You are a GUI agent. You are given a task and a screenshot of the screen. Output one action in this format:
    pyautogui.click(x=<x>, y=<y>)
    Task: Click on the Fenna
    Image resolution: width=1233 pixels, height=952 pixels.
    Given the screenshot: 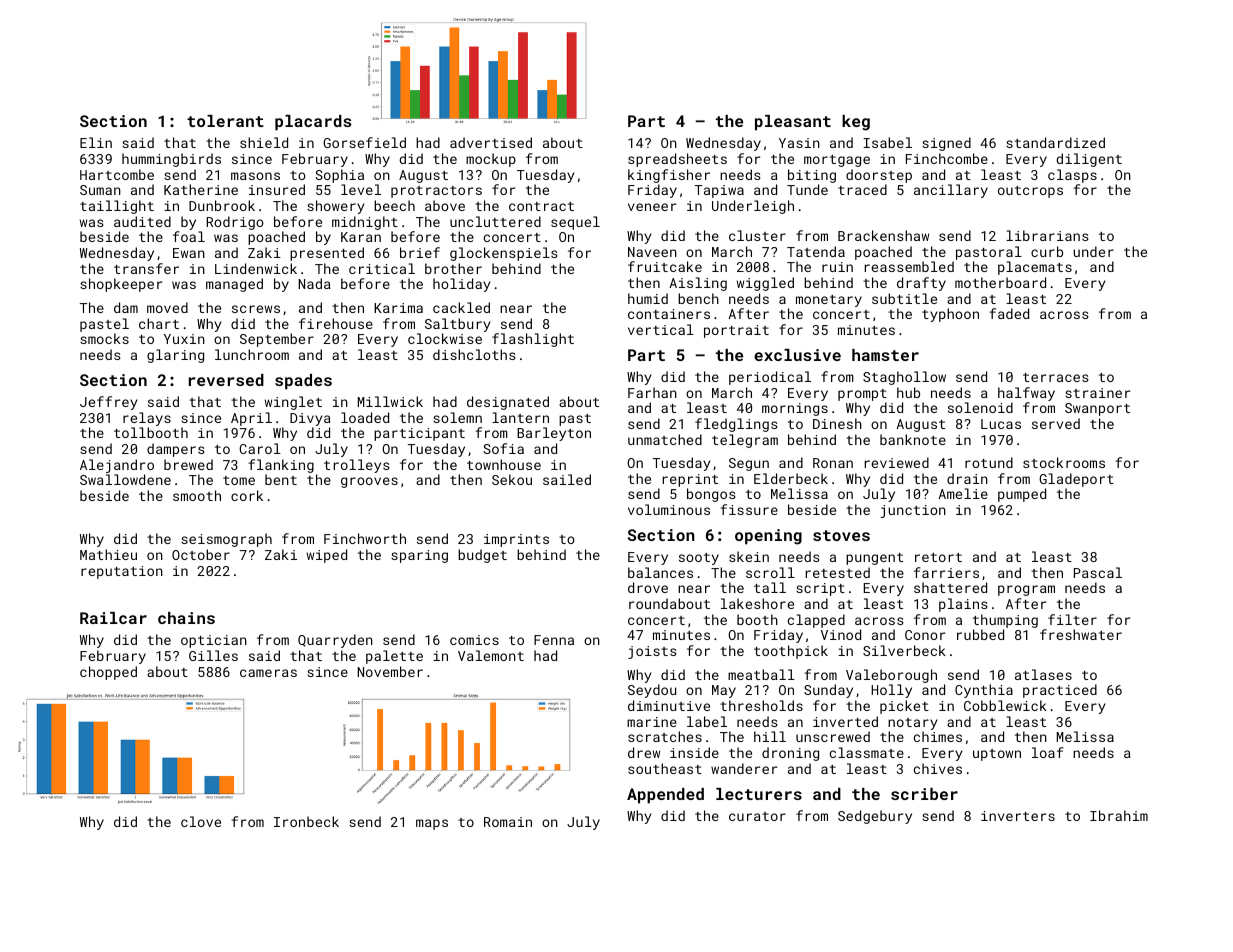 What is the action you would take?
    pyautogui.click(x=554, y=640)
